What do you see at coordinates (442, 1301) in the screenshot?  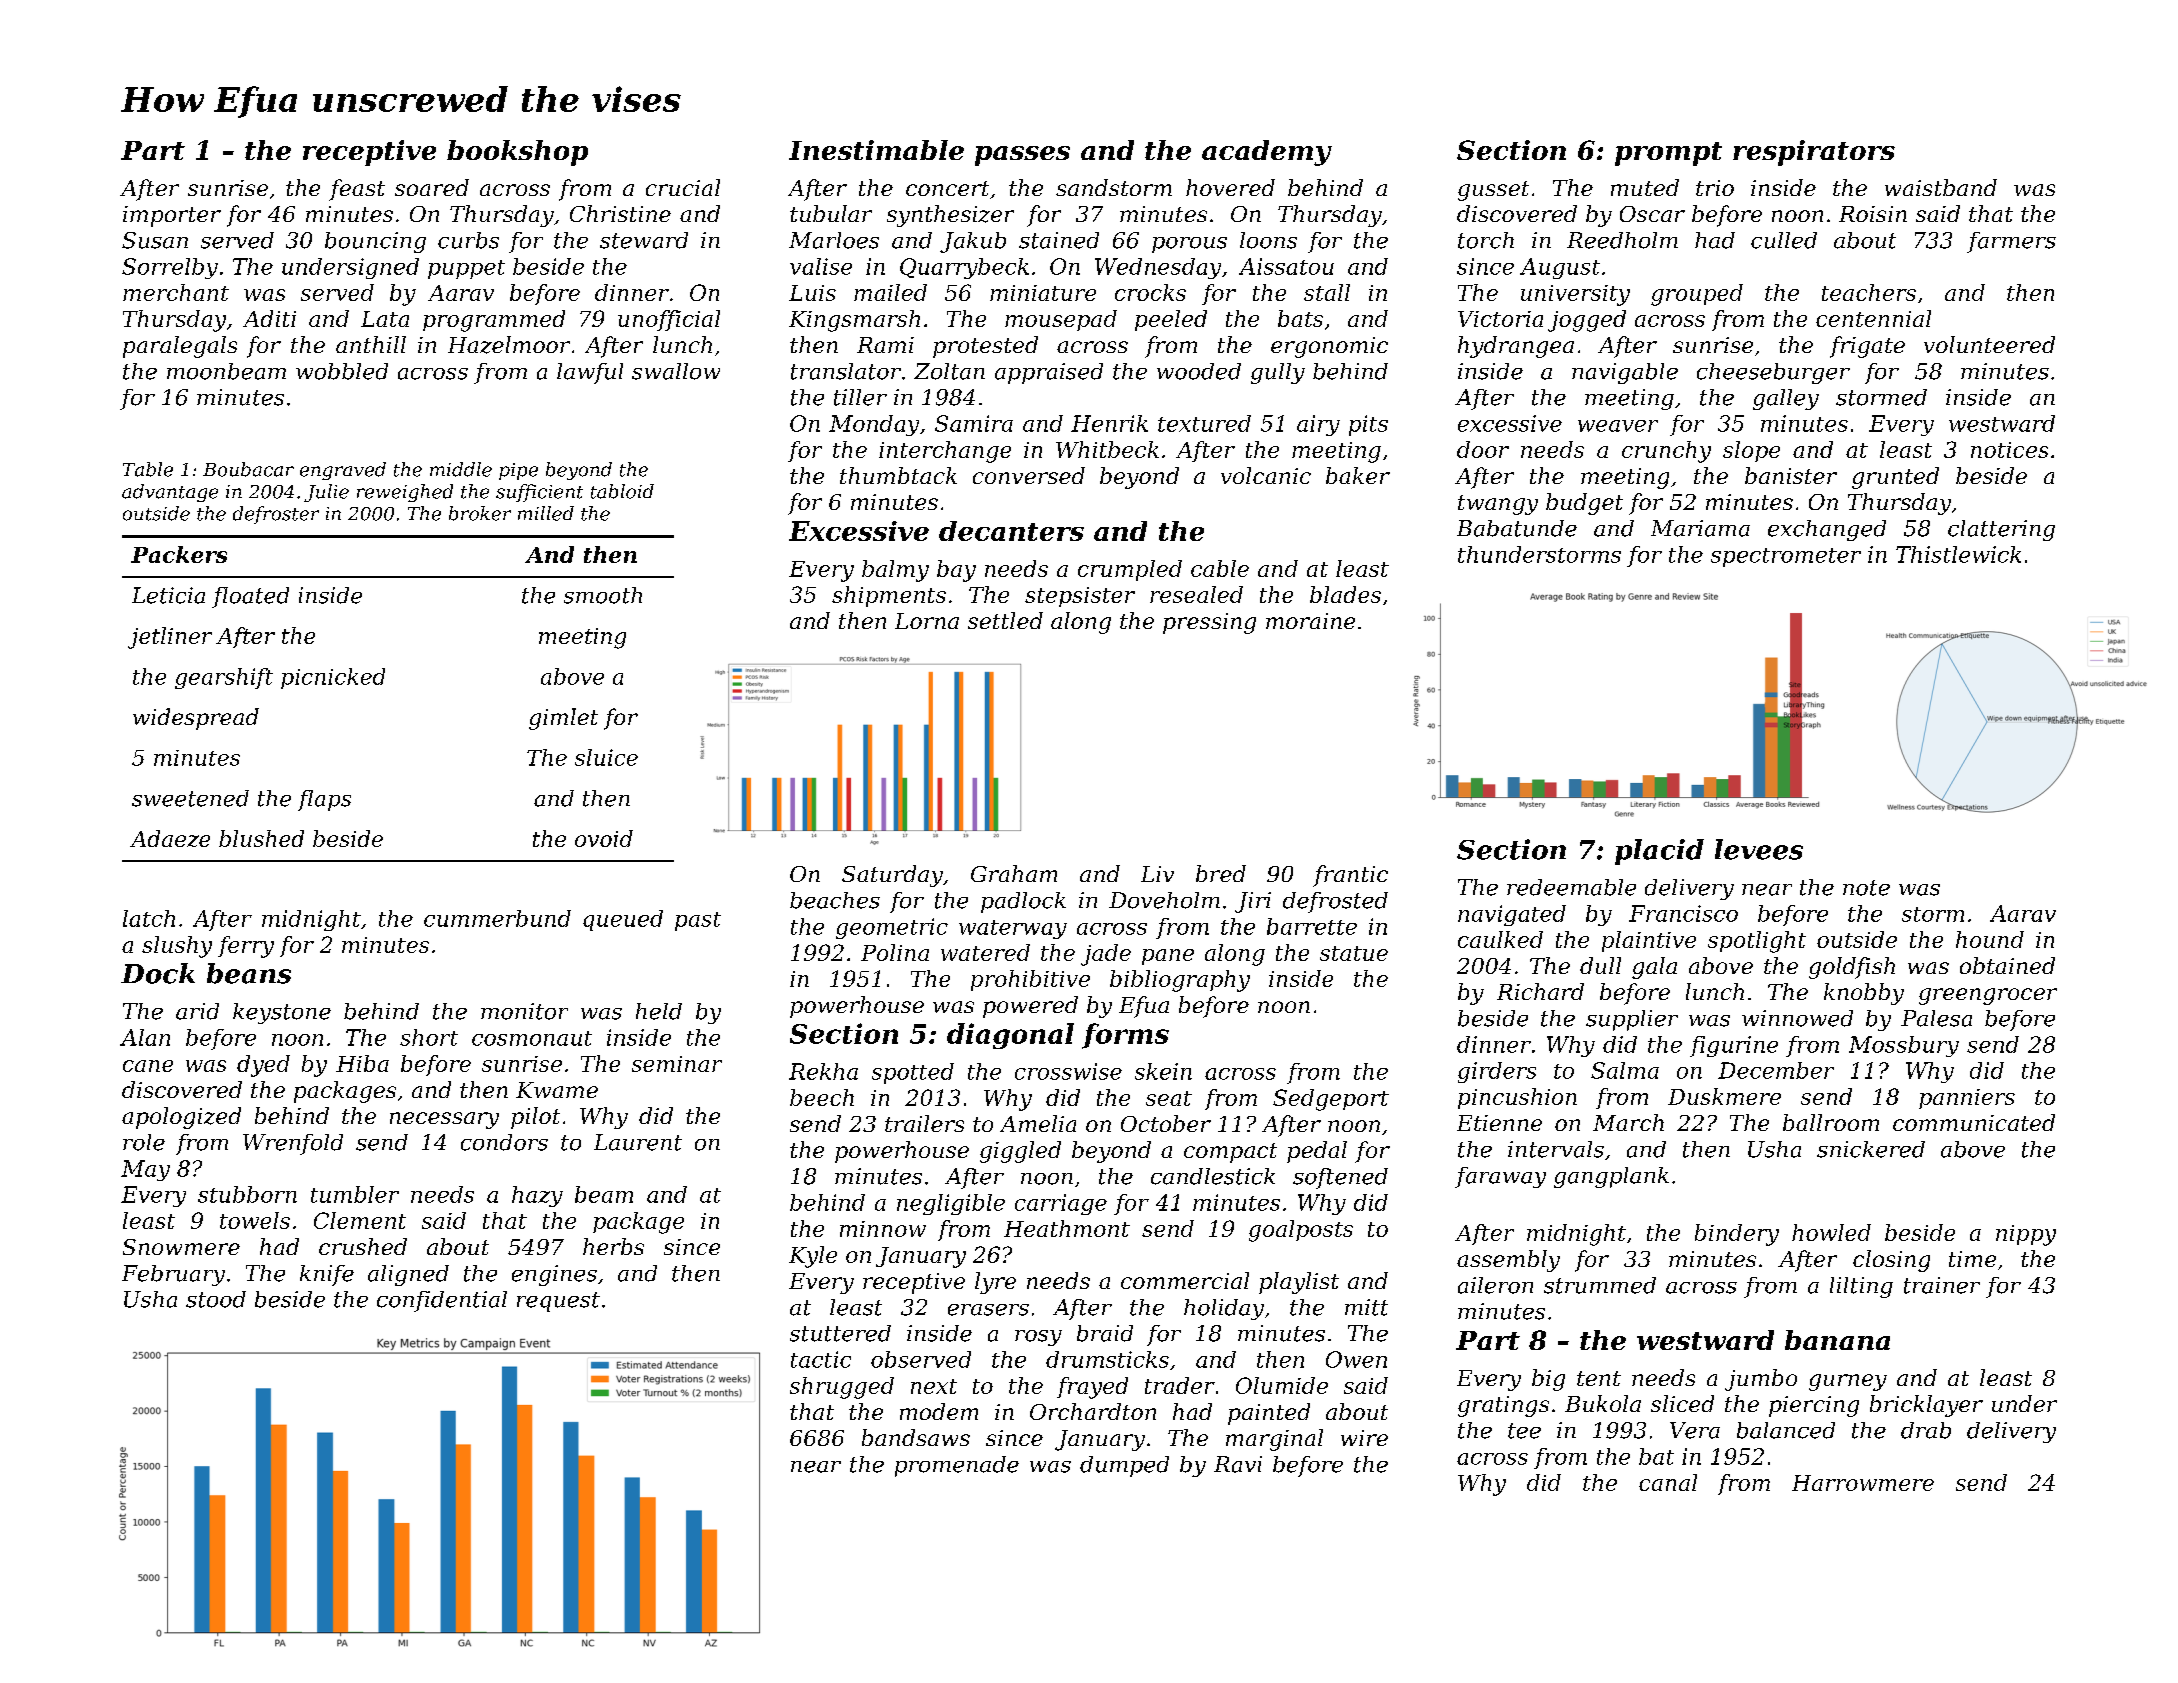 I see `confidential` at bounding box center [442, 1301].
